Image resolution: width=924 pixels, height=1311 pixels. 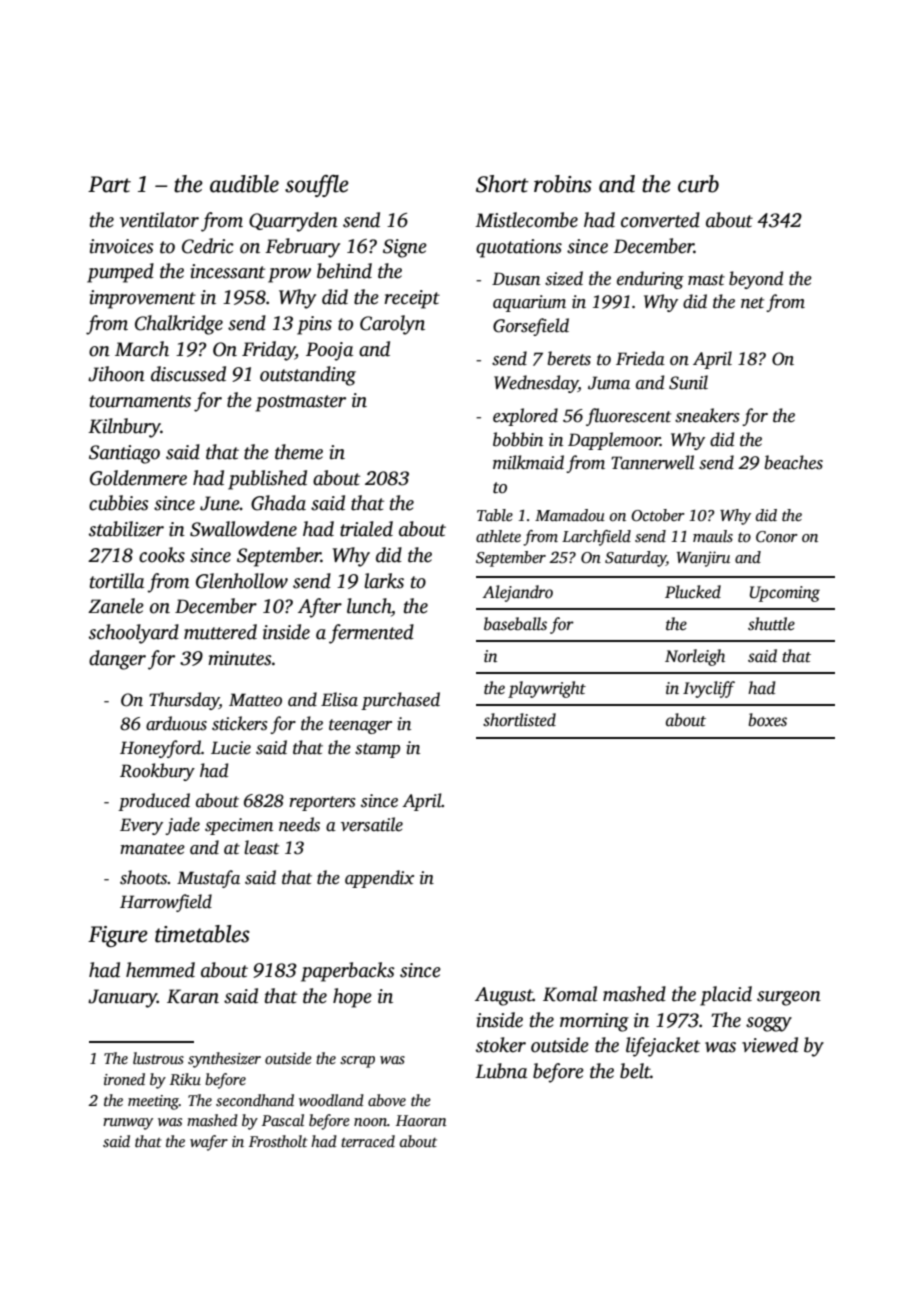 I want to click on Frostholt, so click(x=278, y=1141).
